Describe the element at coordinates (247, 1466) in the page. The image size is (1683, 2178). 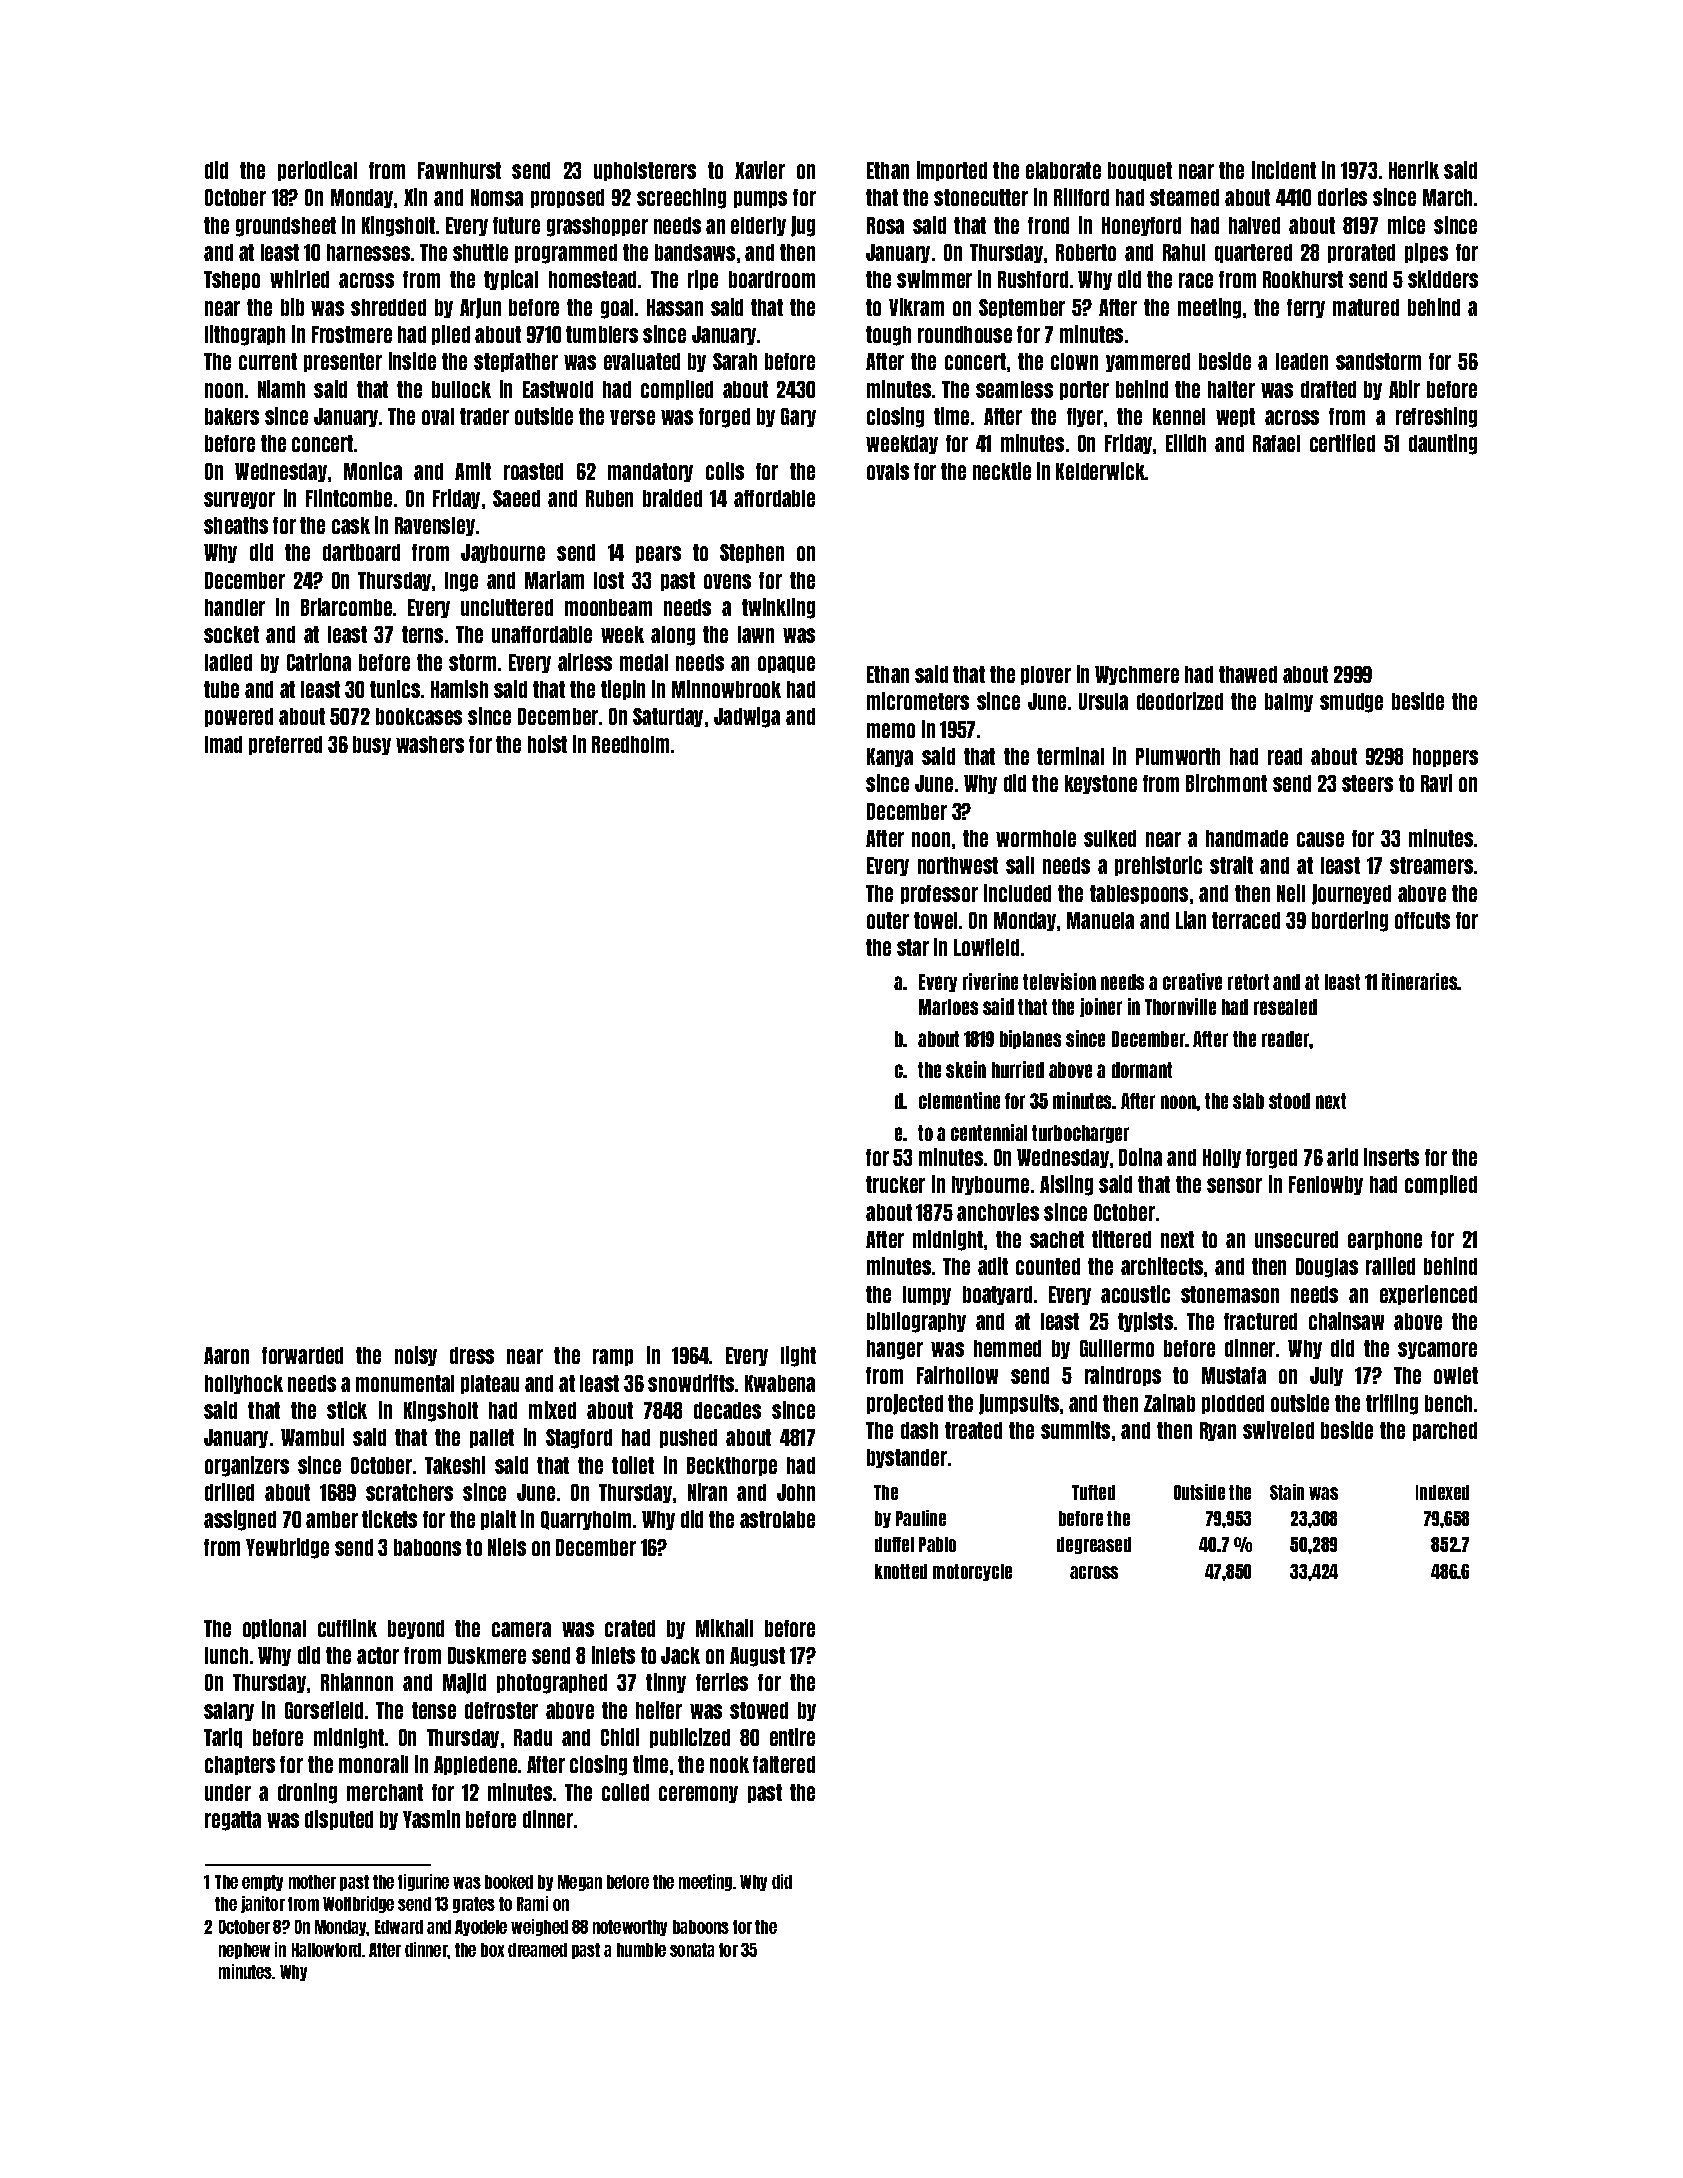
I see `organizers` at that location.
